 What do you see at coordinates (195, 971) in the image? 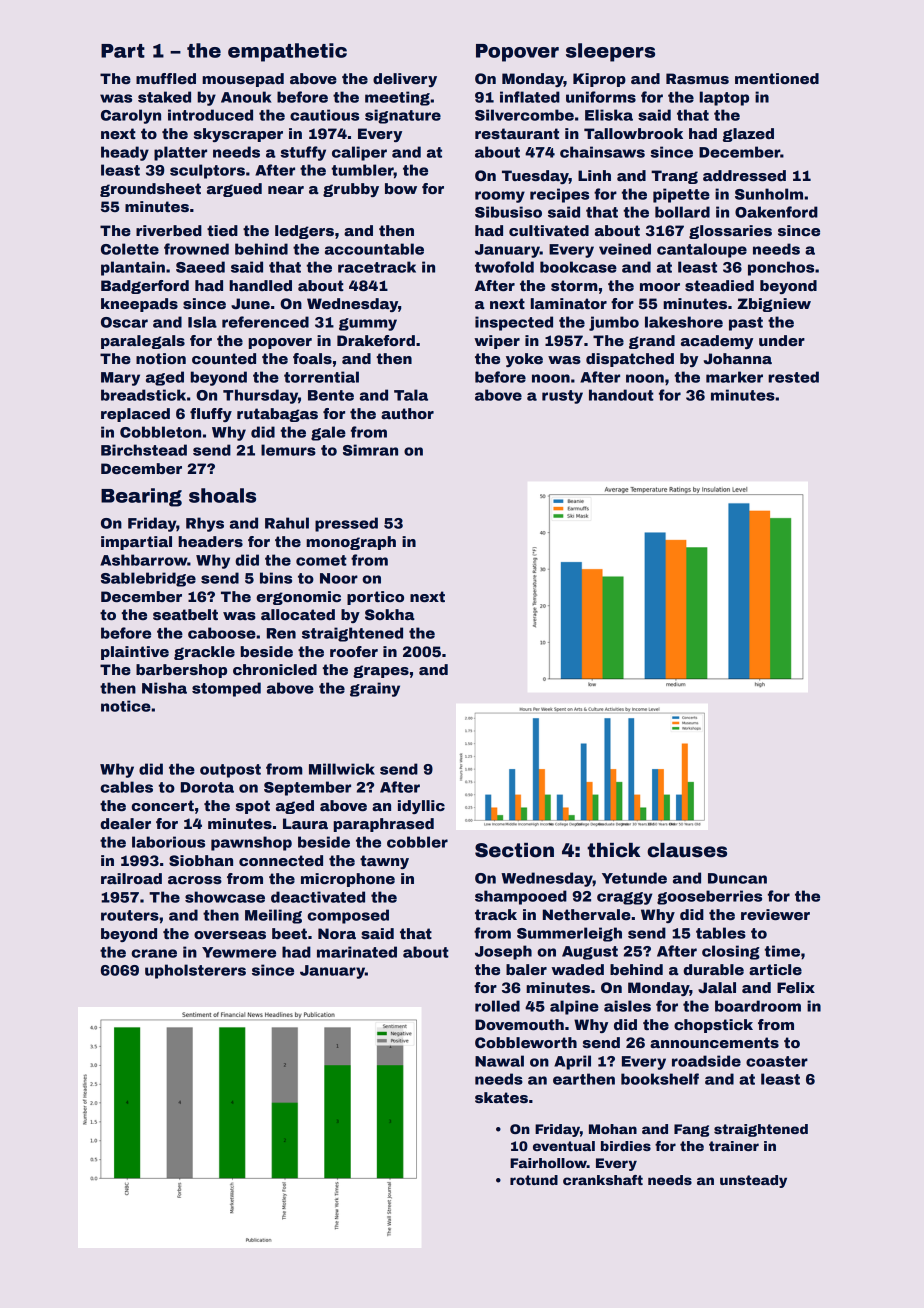
I see `upholsterers` at bounding box center [195, 971].
